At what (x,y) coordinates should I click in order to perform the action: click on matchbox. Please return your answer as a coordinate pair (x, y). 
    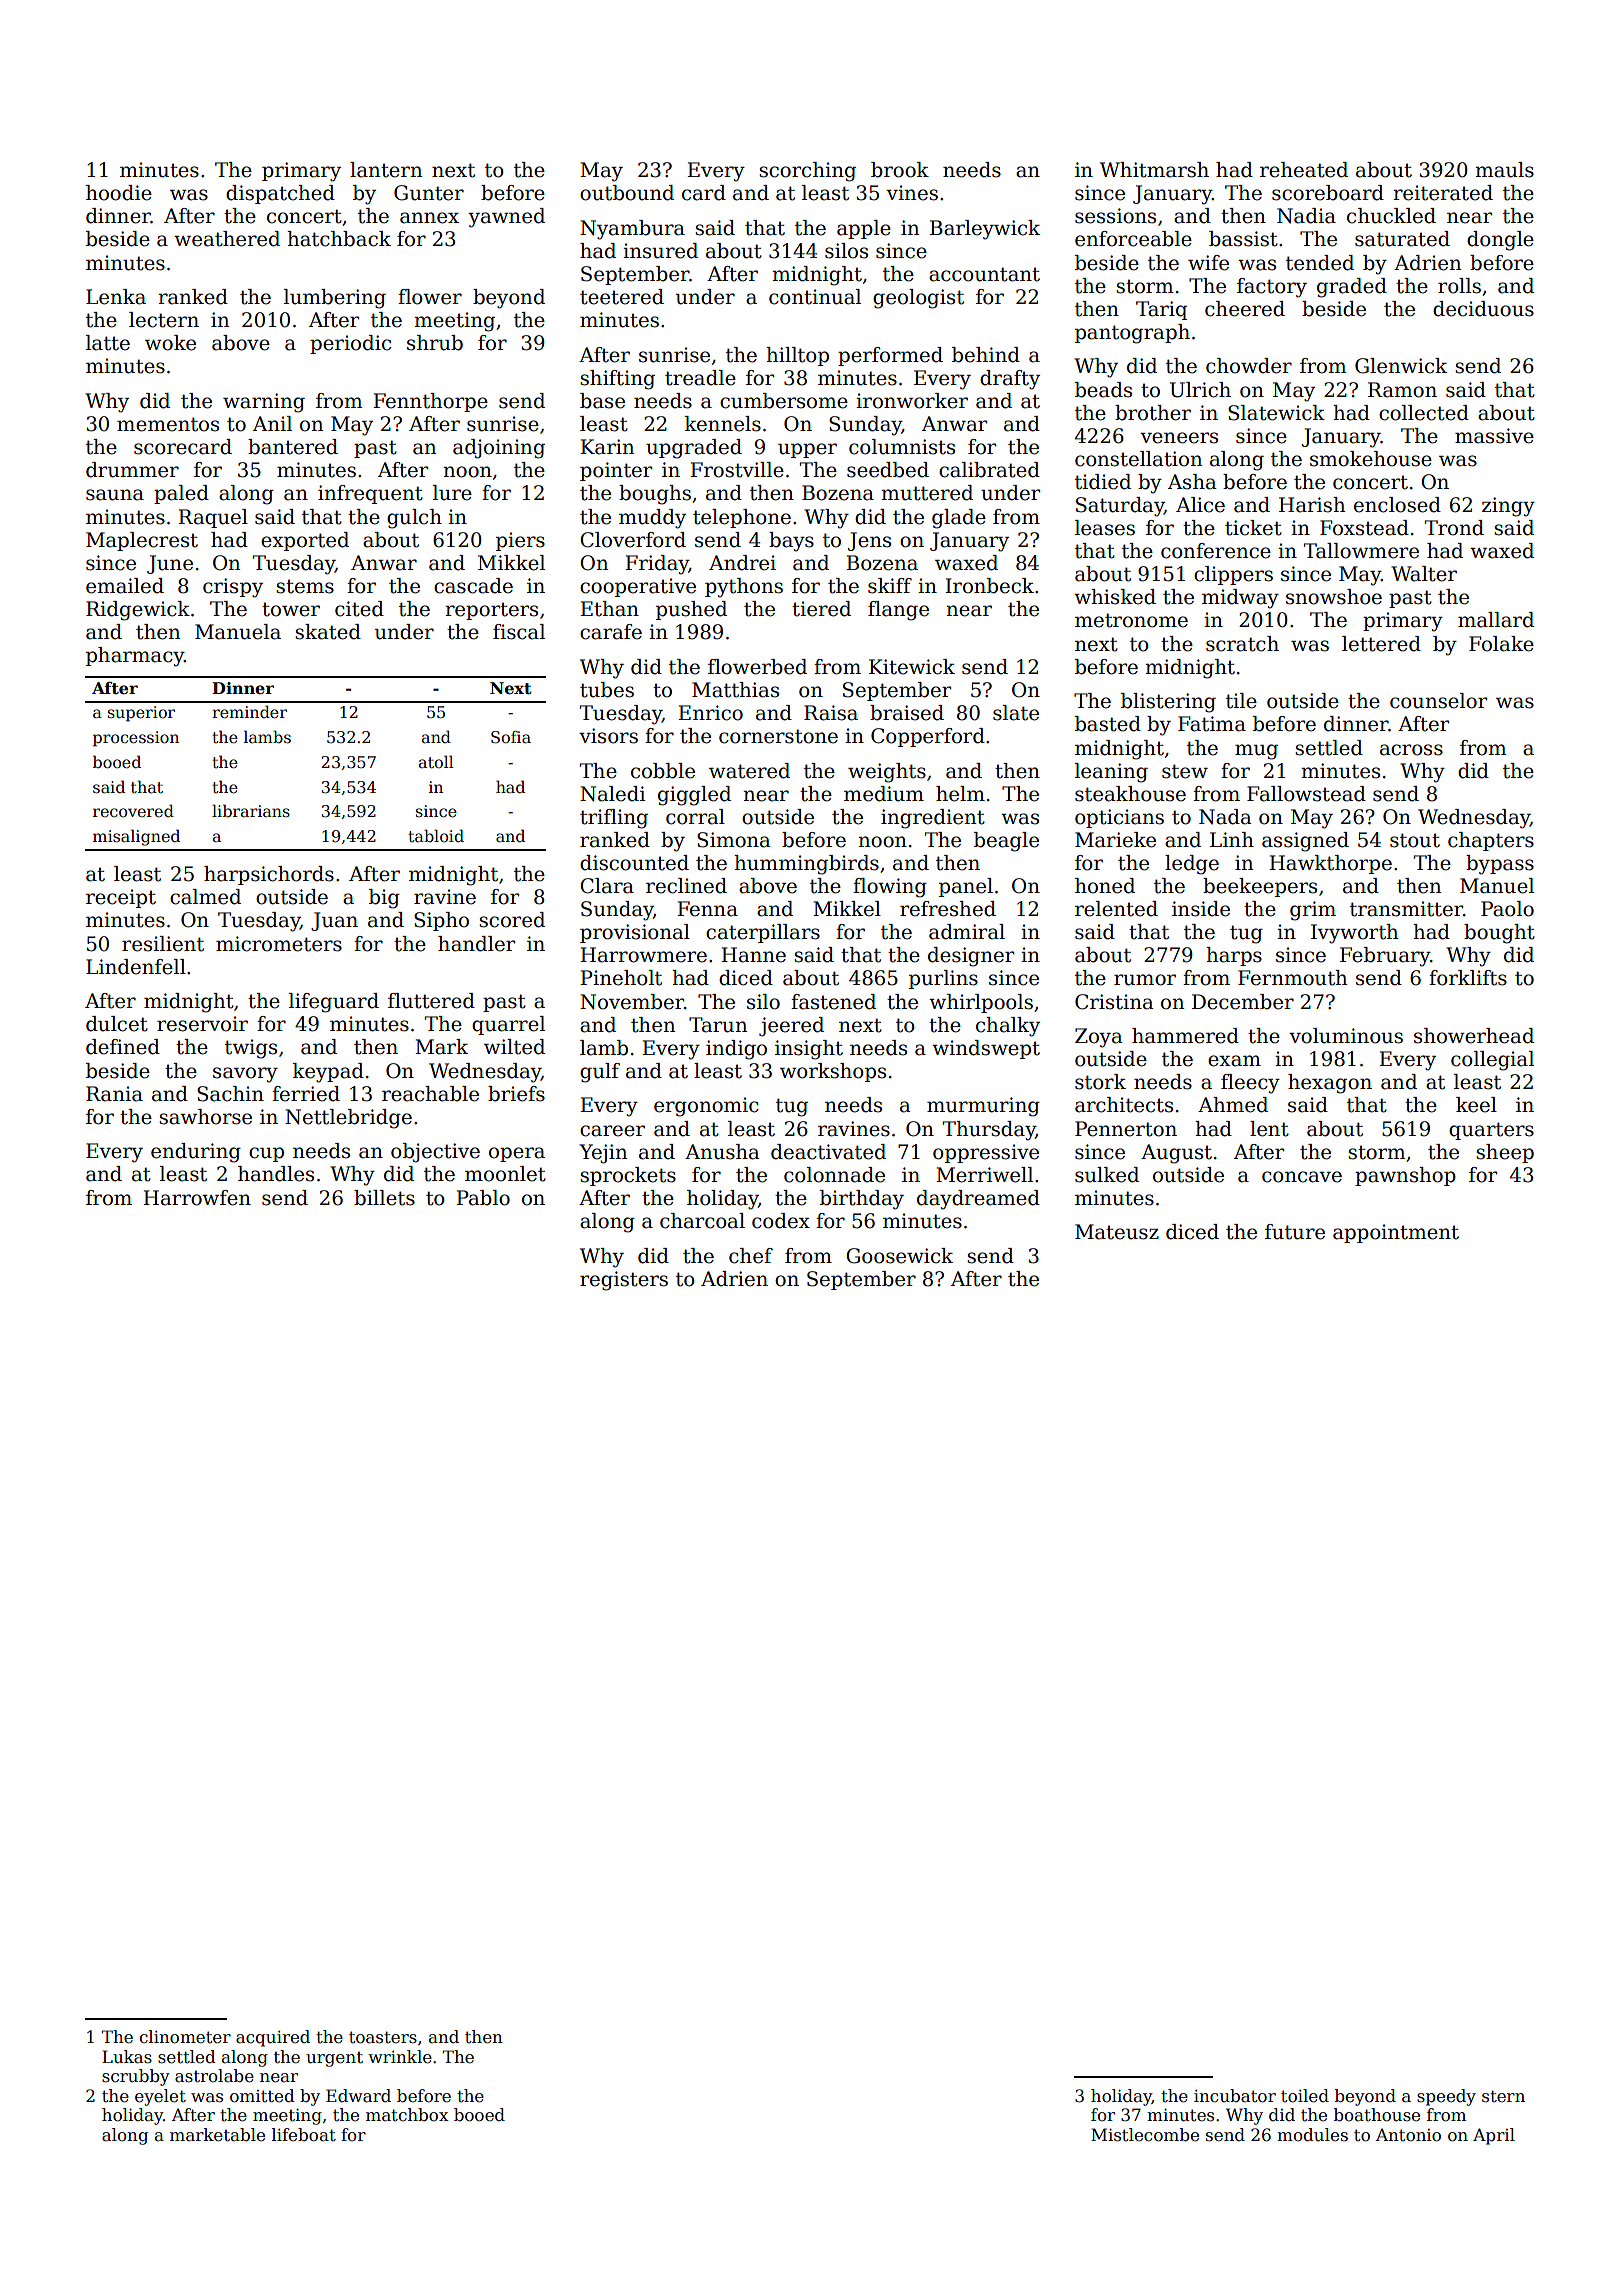
    Looking at the image, I should click on (407, 2115).
